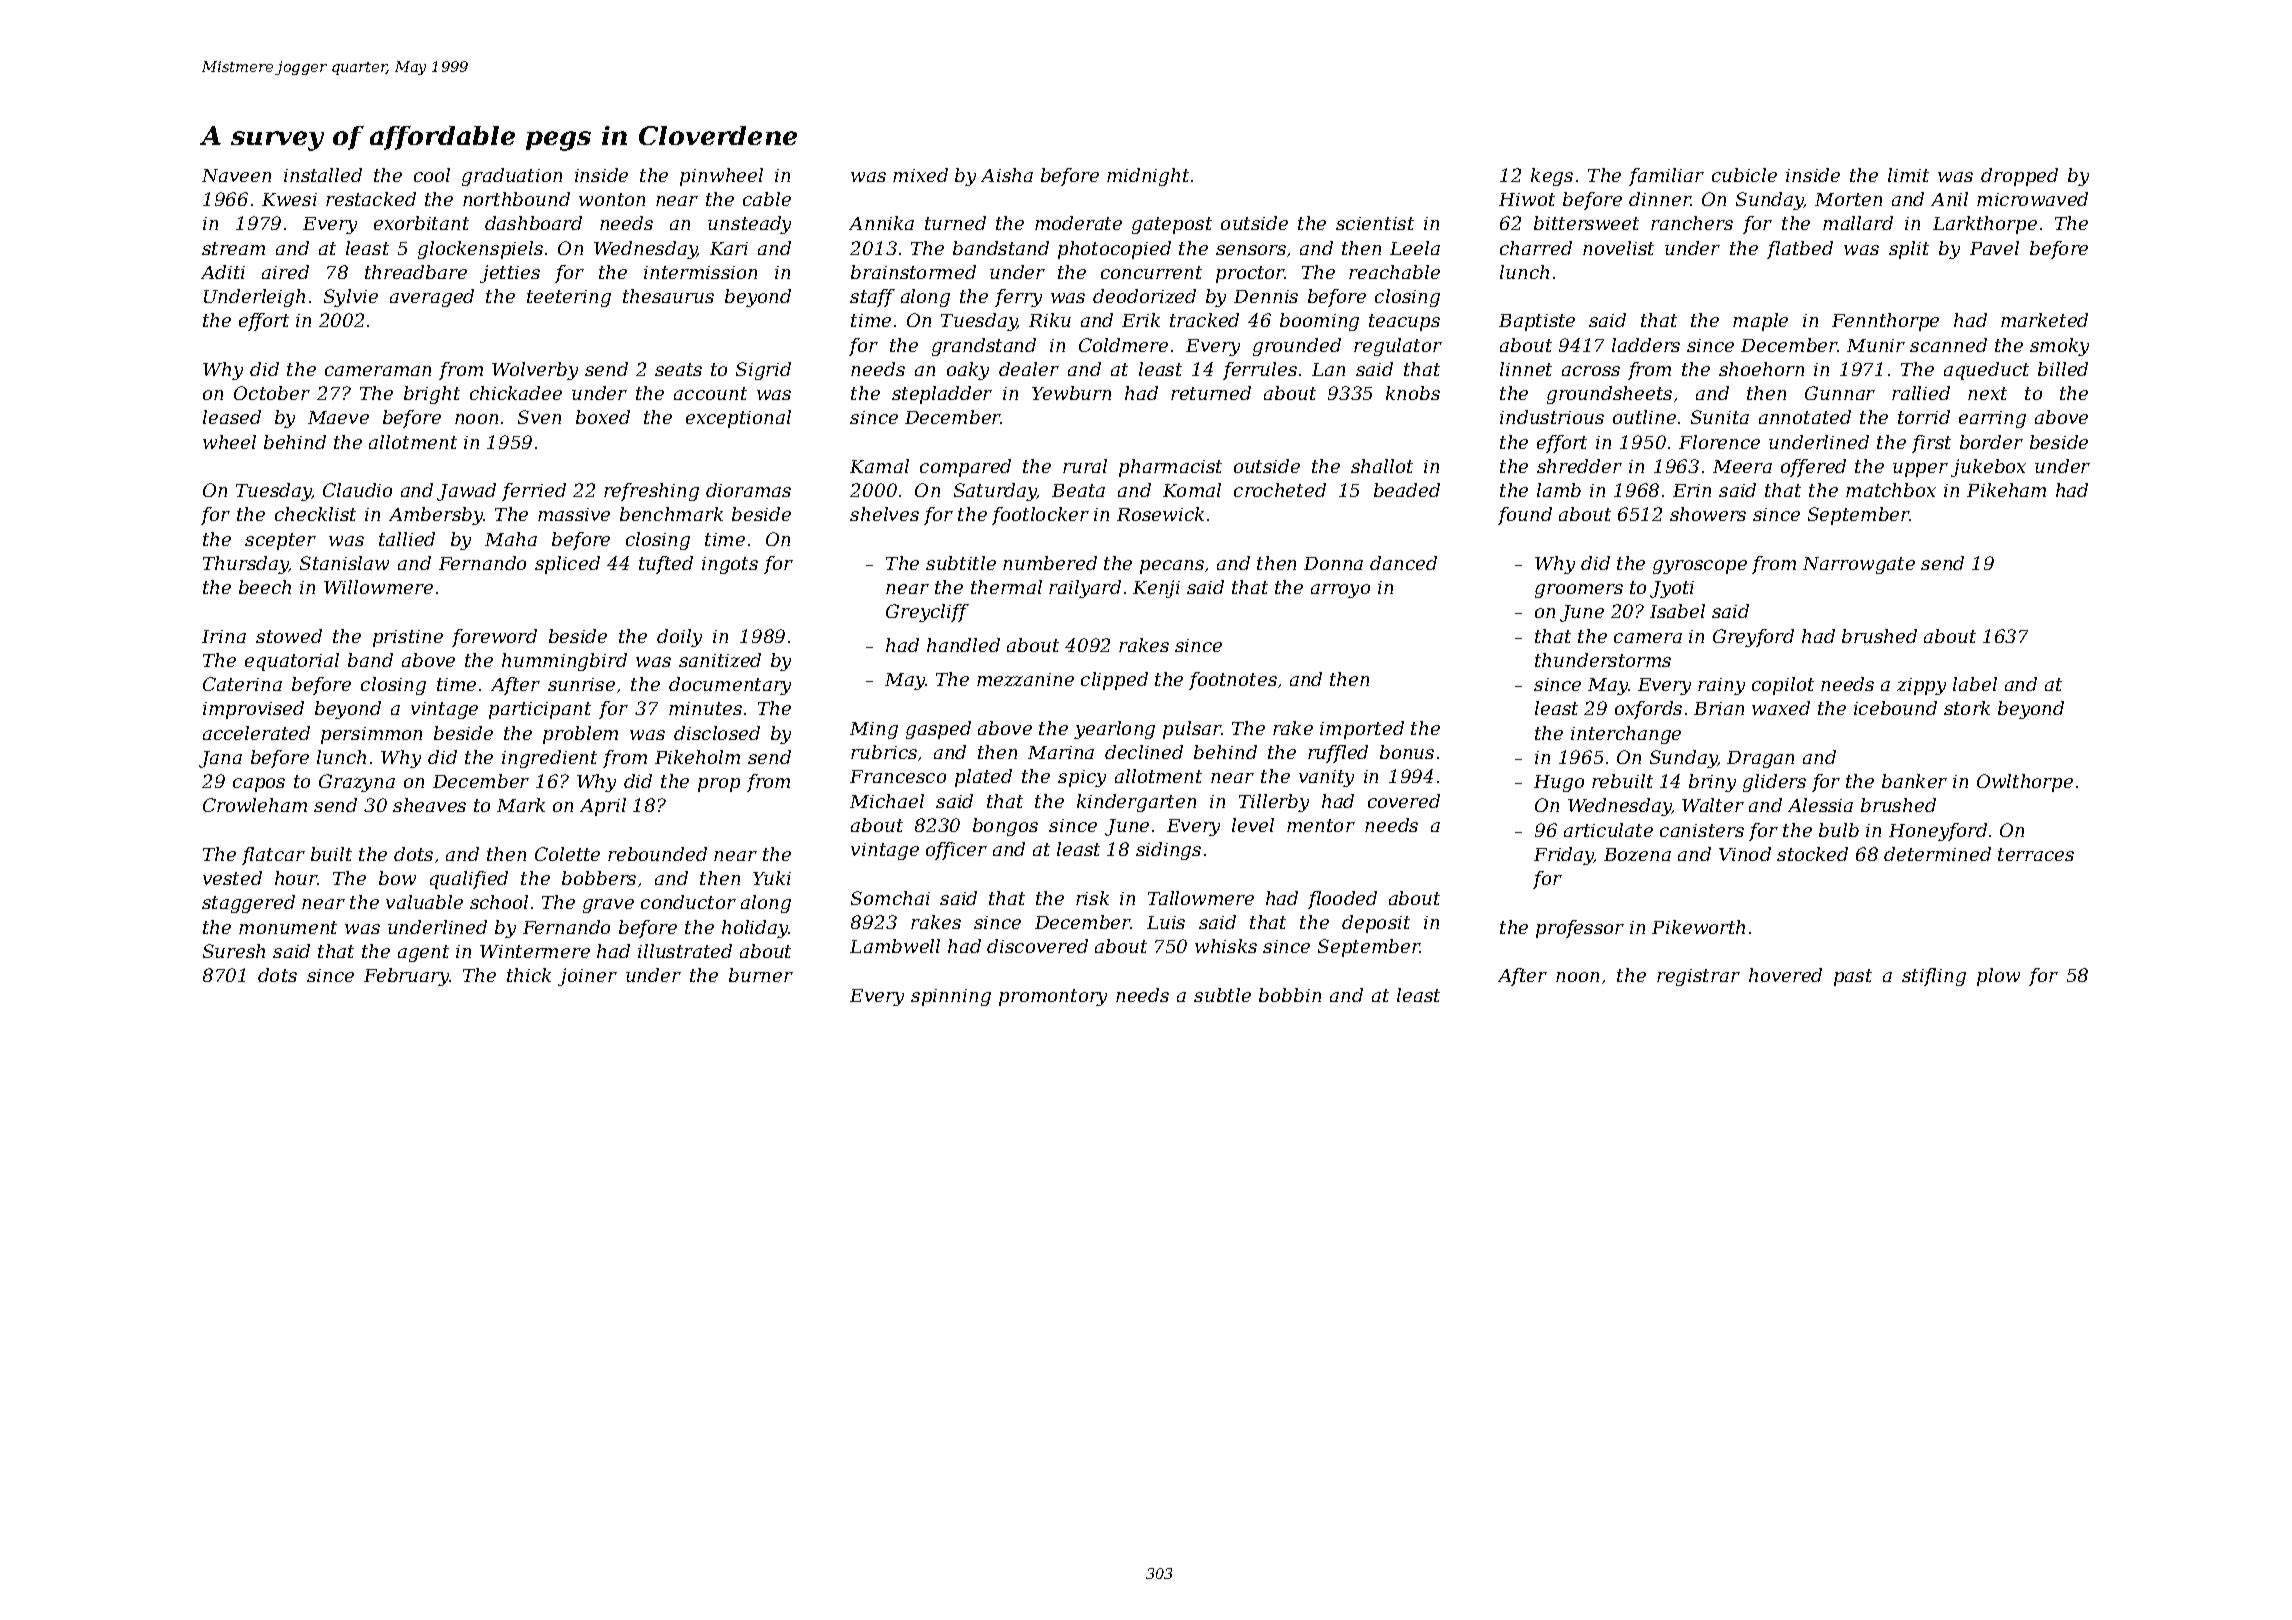 The image size is (2292, 1620). What do you see at coordinates (1005, 827) in the page?
I see `bongos` at bounding box center [1005, 827].
